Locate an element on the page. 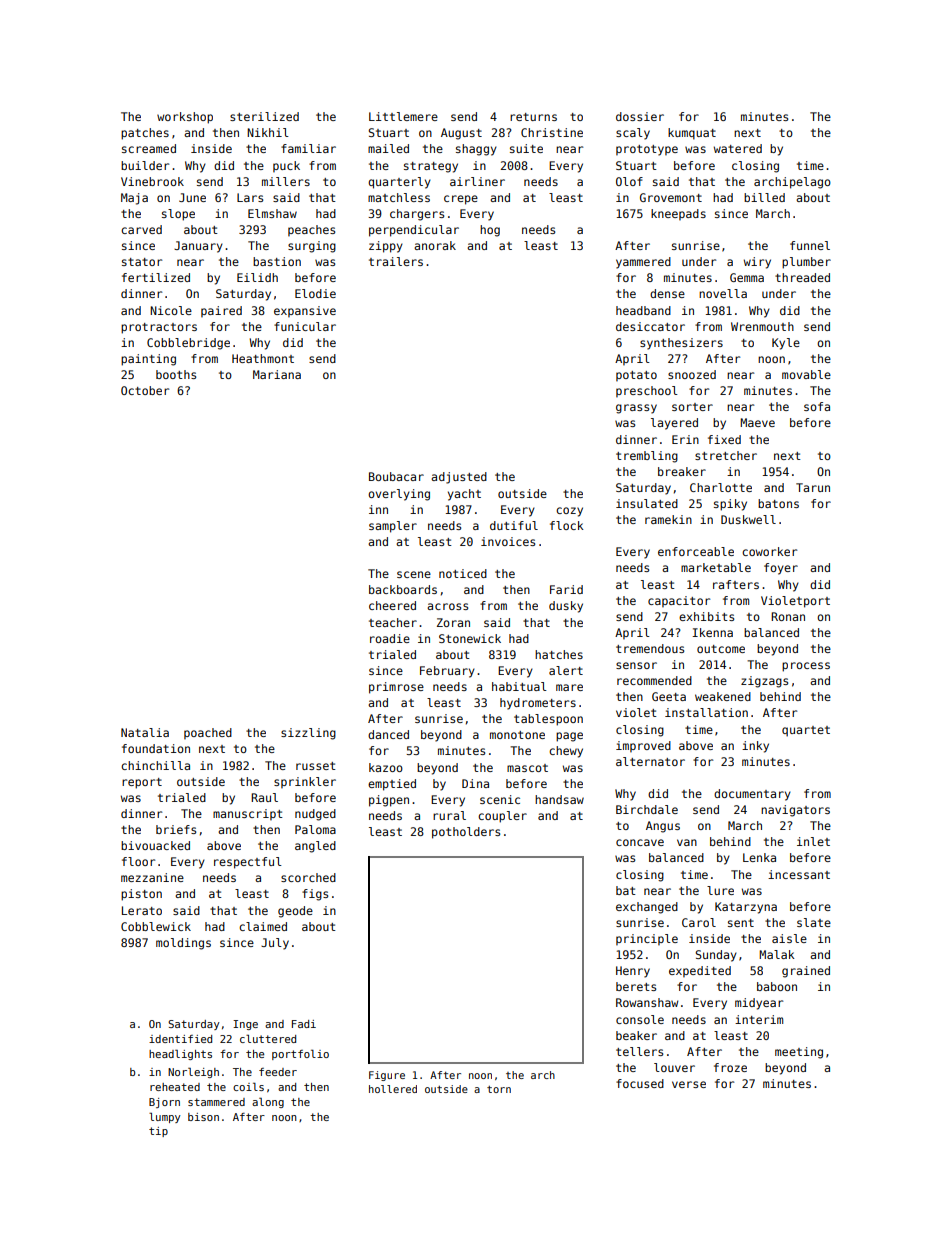 This document has width=952, height=1233. documentary is located at coordinates (752, 795).
